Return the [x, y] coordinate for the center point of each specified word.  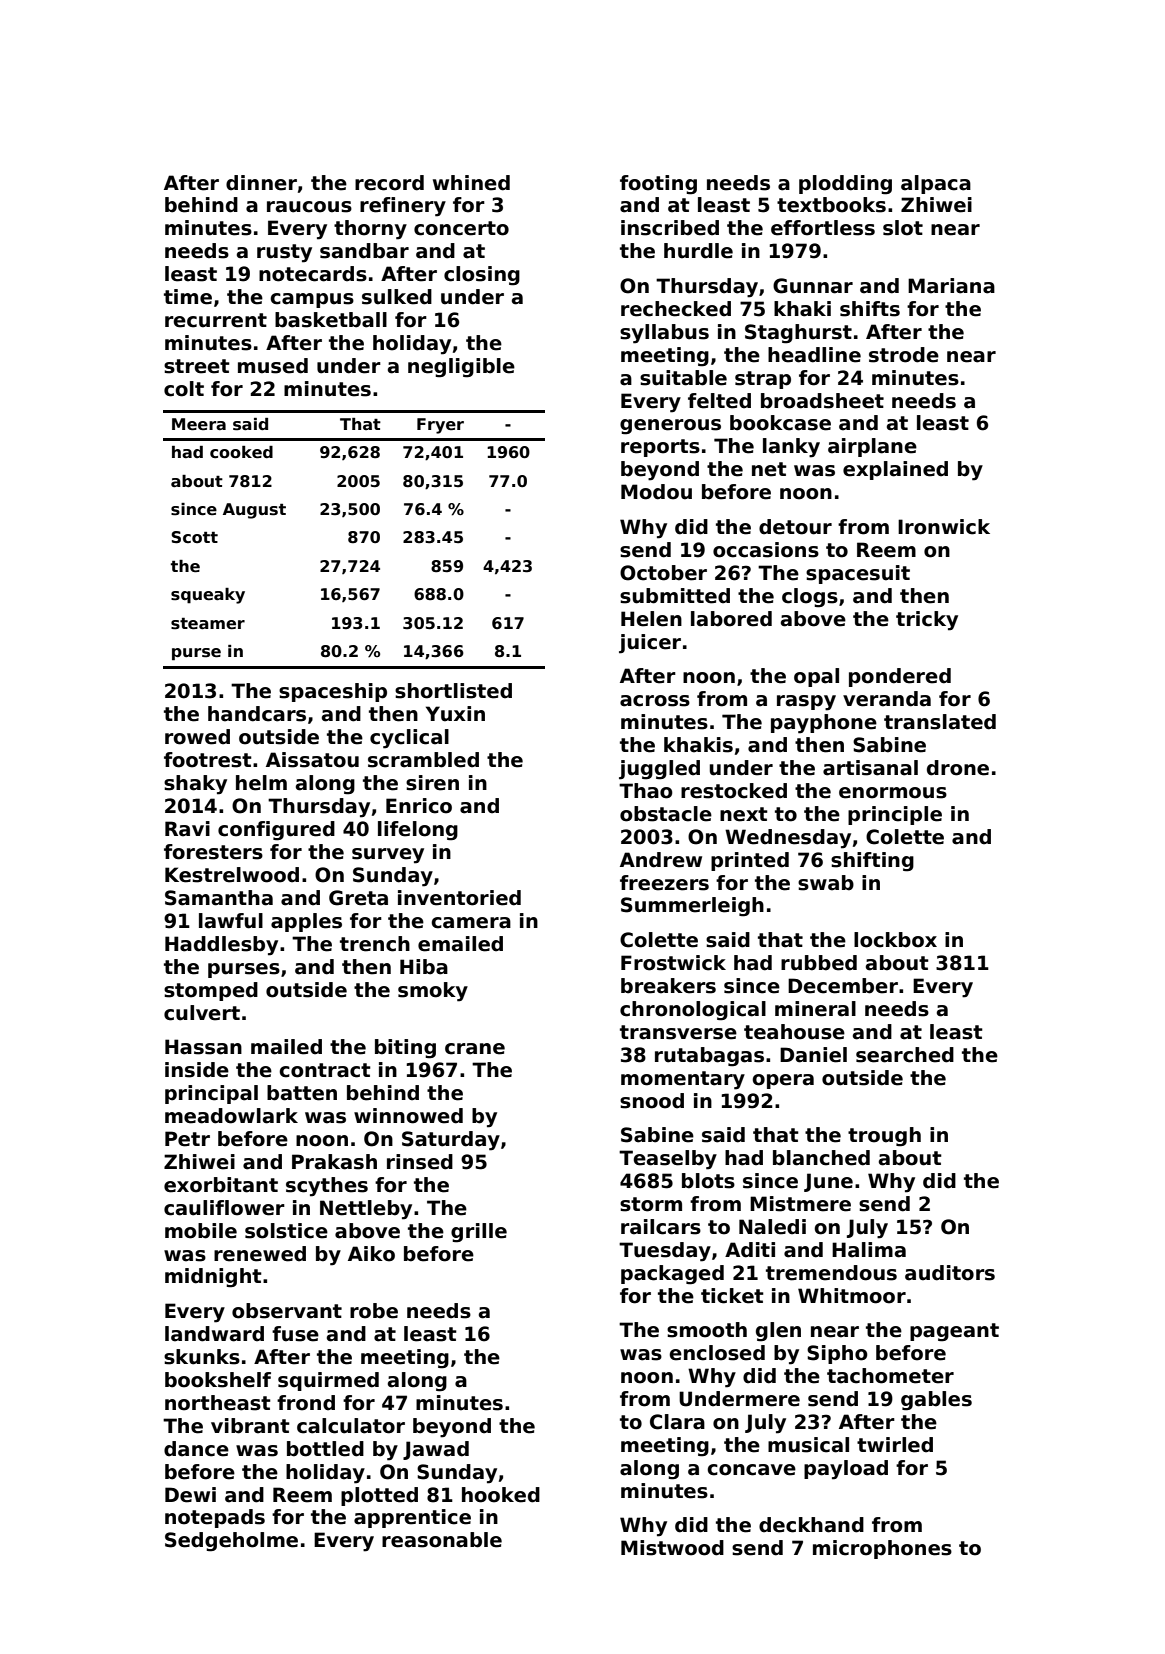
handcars [257, 714]
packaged [672, 1275]
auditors [950, 1273]
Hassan [203, 1047]
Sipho [837, 1354]
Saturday [451, 1141]
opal [816, 677]
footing [658, 185]
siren [432, 783]
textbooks [831, 205]
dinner [261, 183]
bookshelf [218, 1380]
